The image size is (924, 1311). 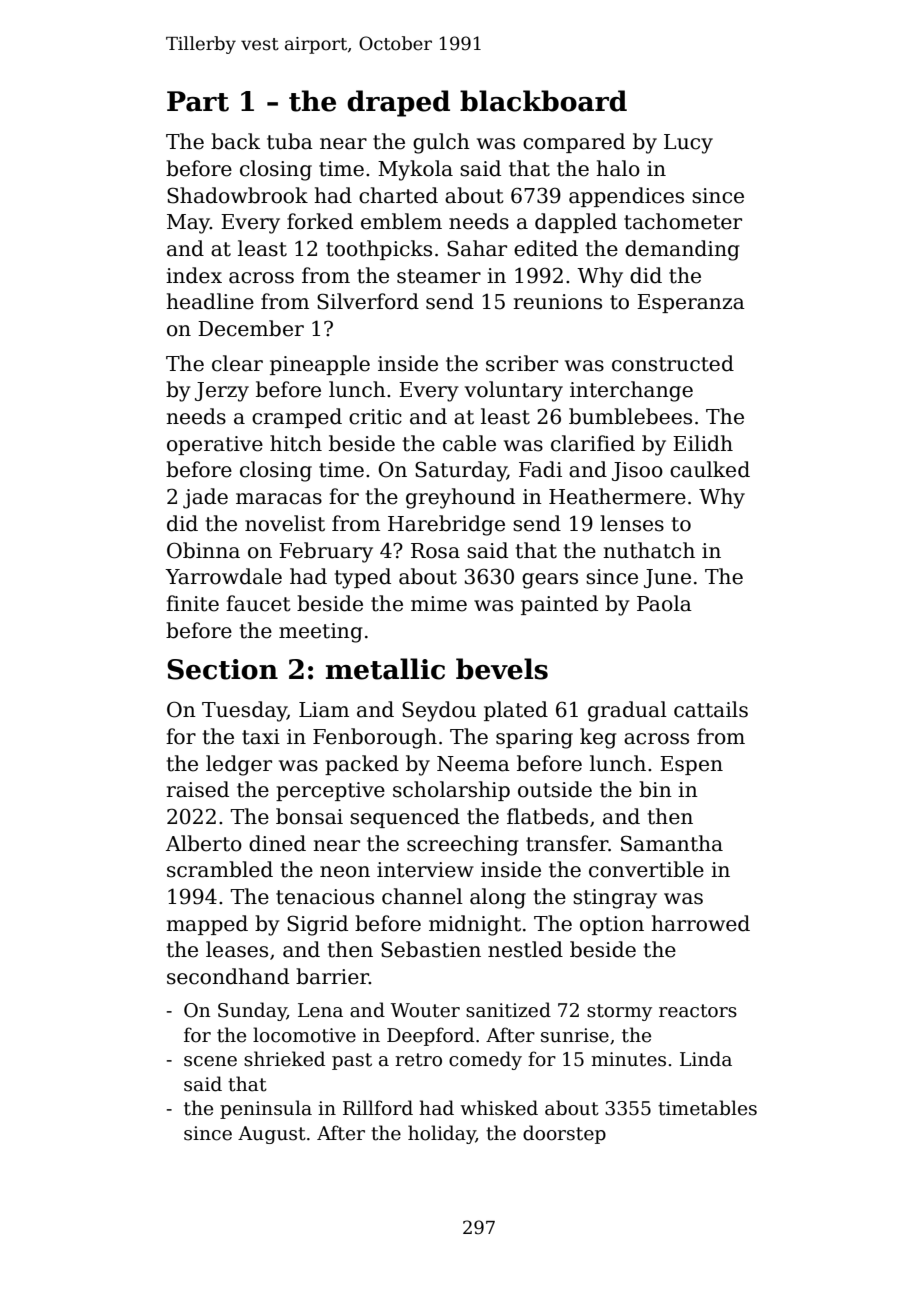 I want to click on tuba, so click(x=290, y=141).
